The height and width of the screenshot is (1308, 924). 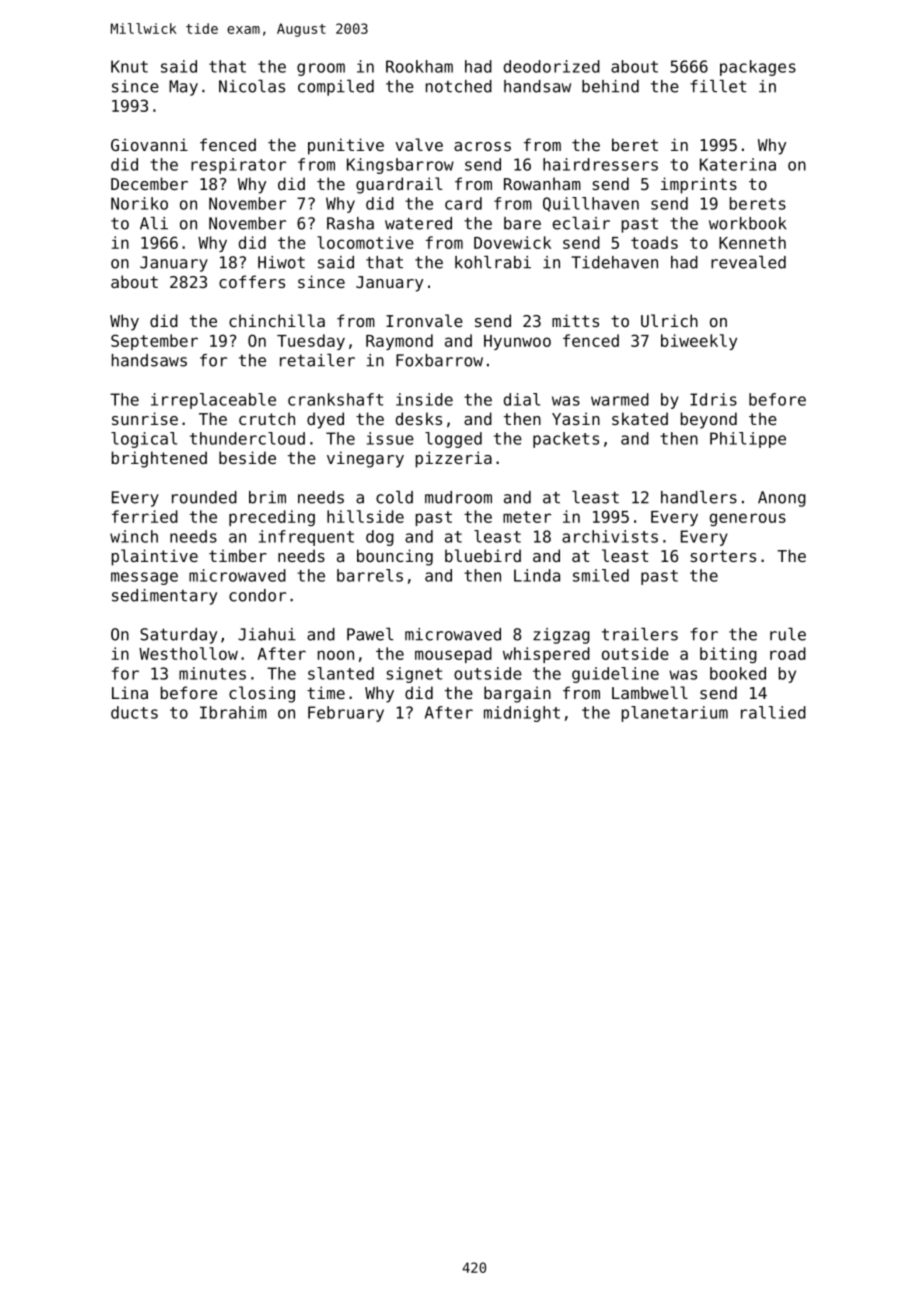 I want to click on Linda, so click(x=537, y=575).
